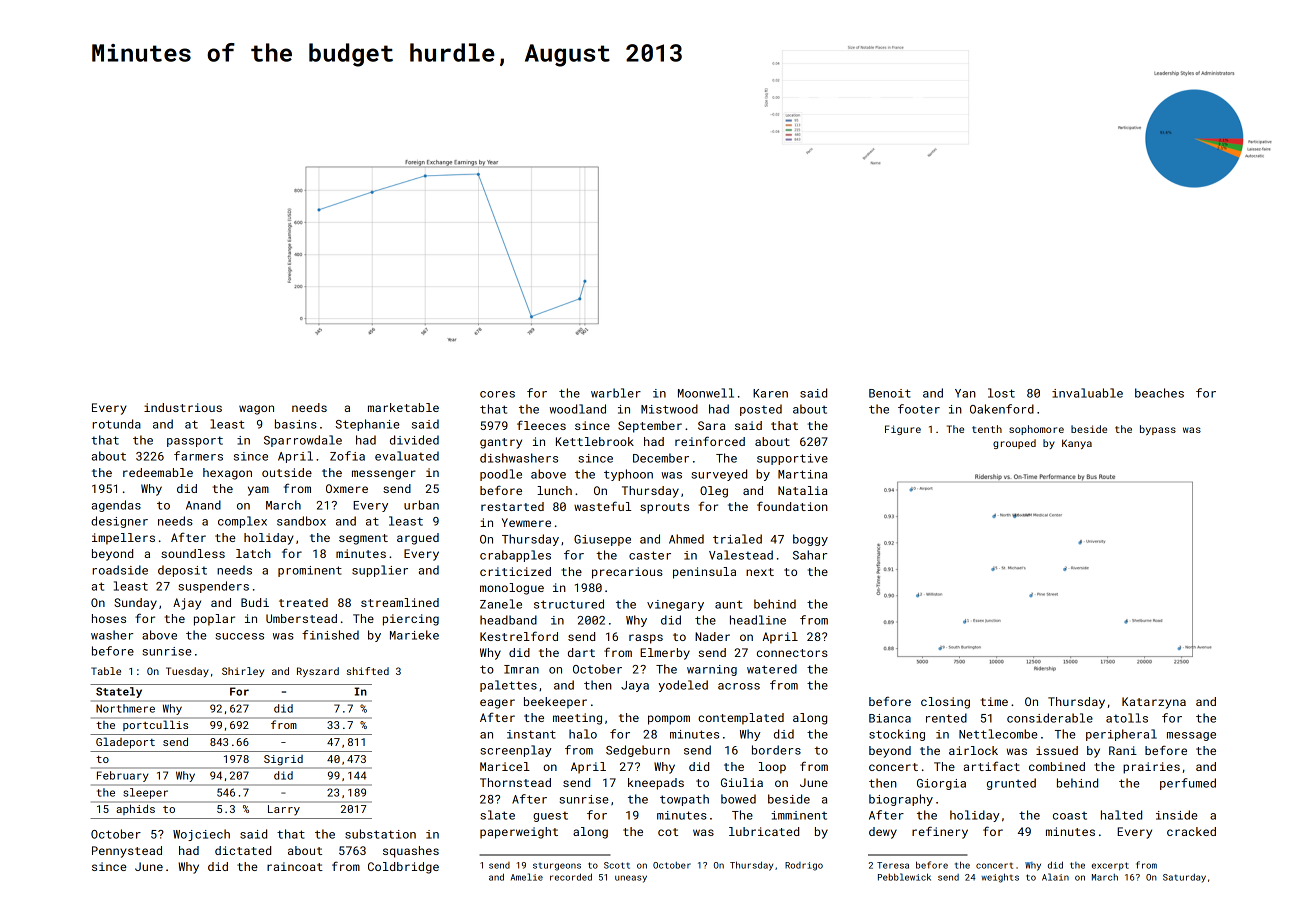 The height and width of the screenshot is (924, 1308). What do you see at coordinates (998, 734) in the screenshot?
I see `Nettlecombe` at bounding box center [998, 734].
